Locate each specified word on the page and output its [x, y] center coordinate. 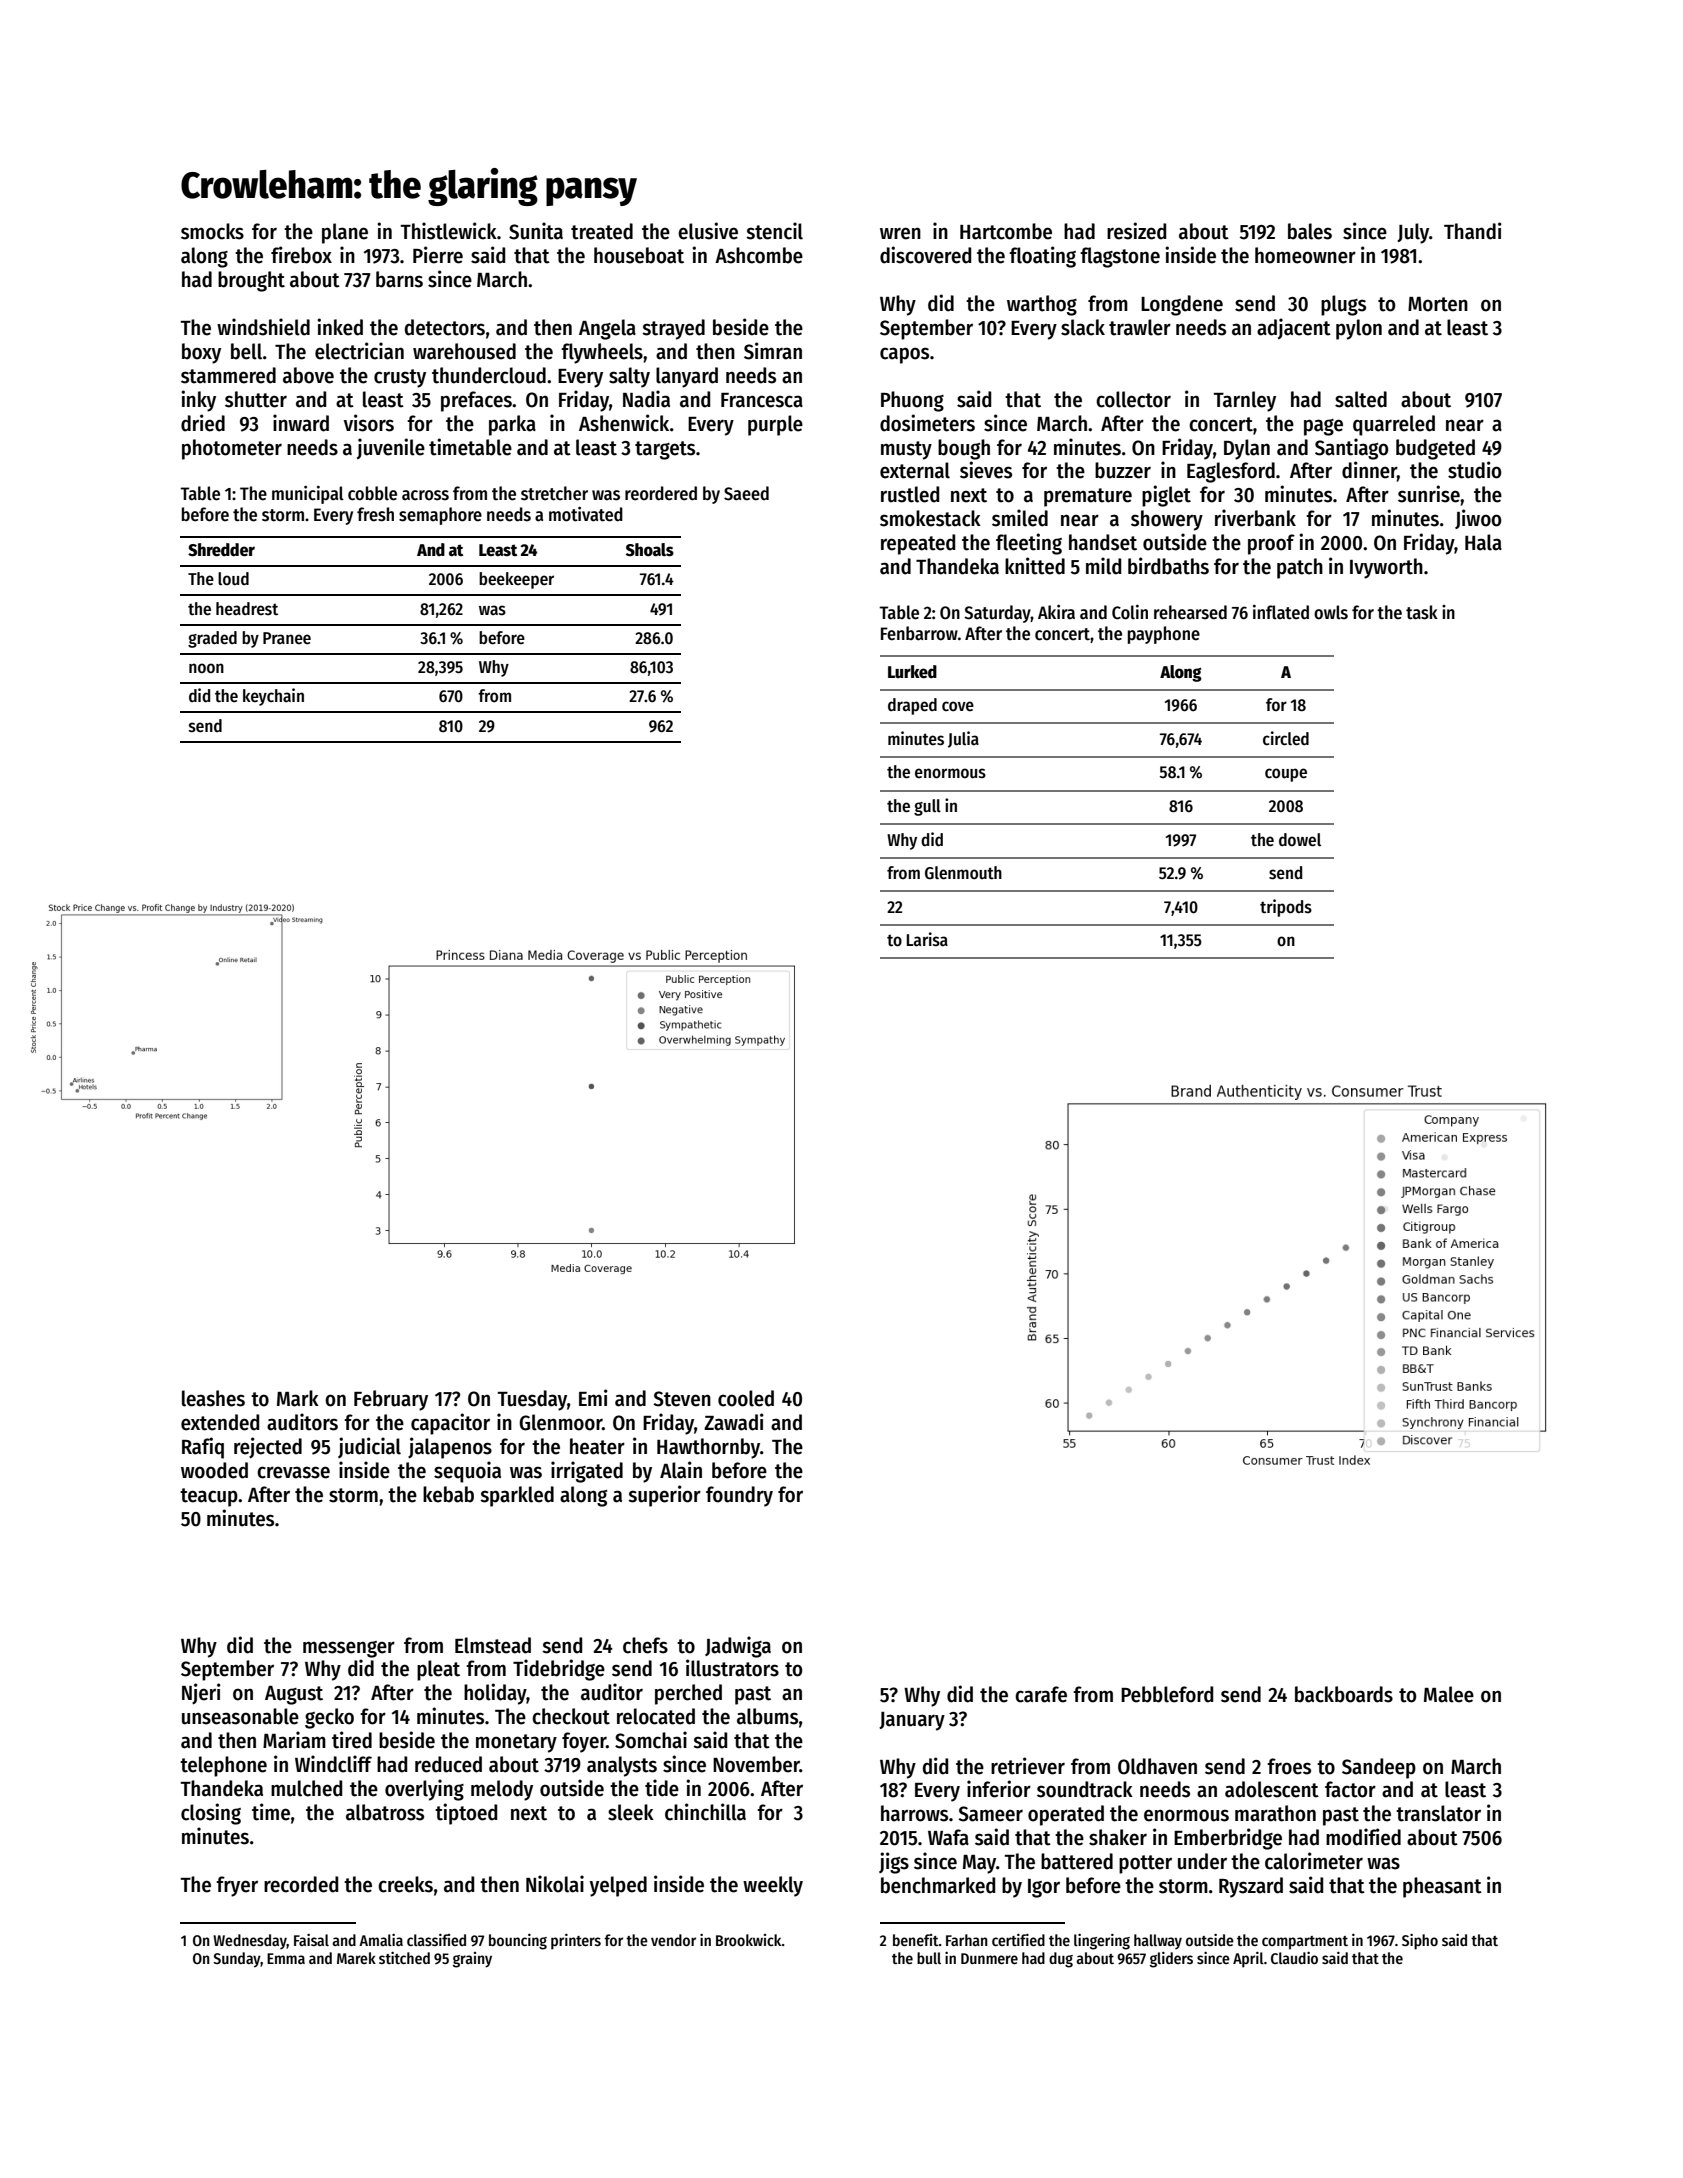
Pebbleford [1167, 1694]
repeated [918, 544]
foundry [739, 1496]
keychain [273, 697]
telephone [223, 1766]
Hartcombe [1006, 231]
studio [1474, 470]
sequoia [467, 1472]
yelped [618, 1886]
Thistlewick [449, 231]
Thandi [1473, 231]
